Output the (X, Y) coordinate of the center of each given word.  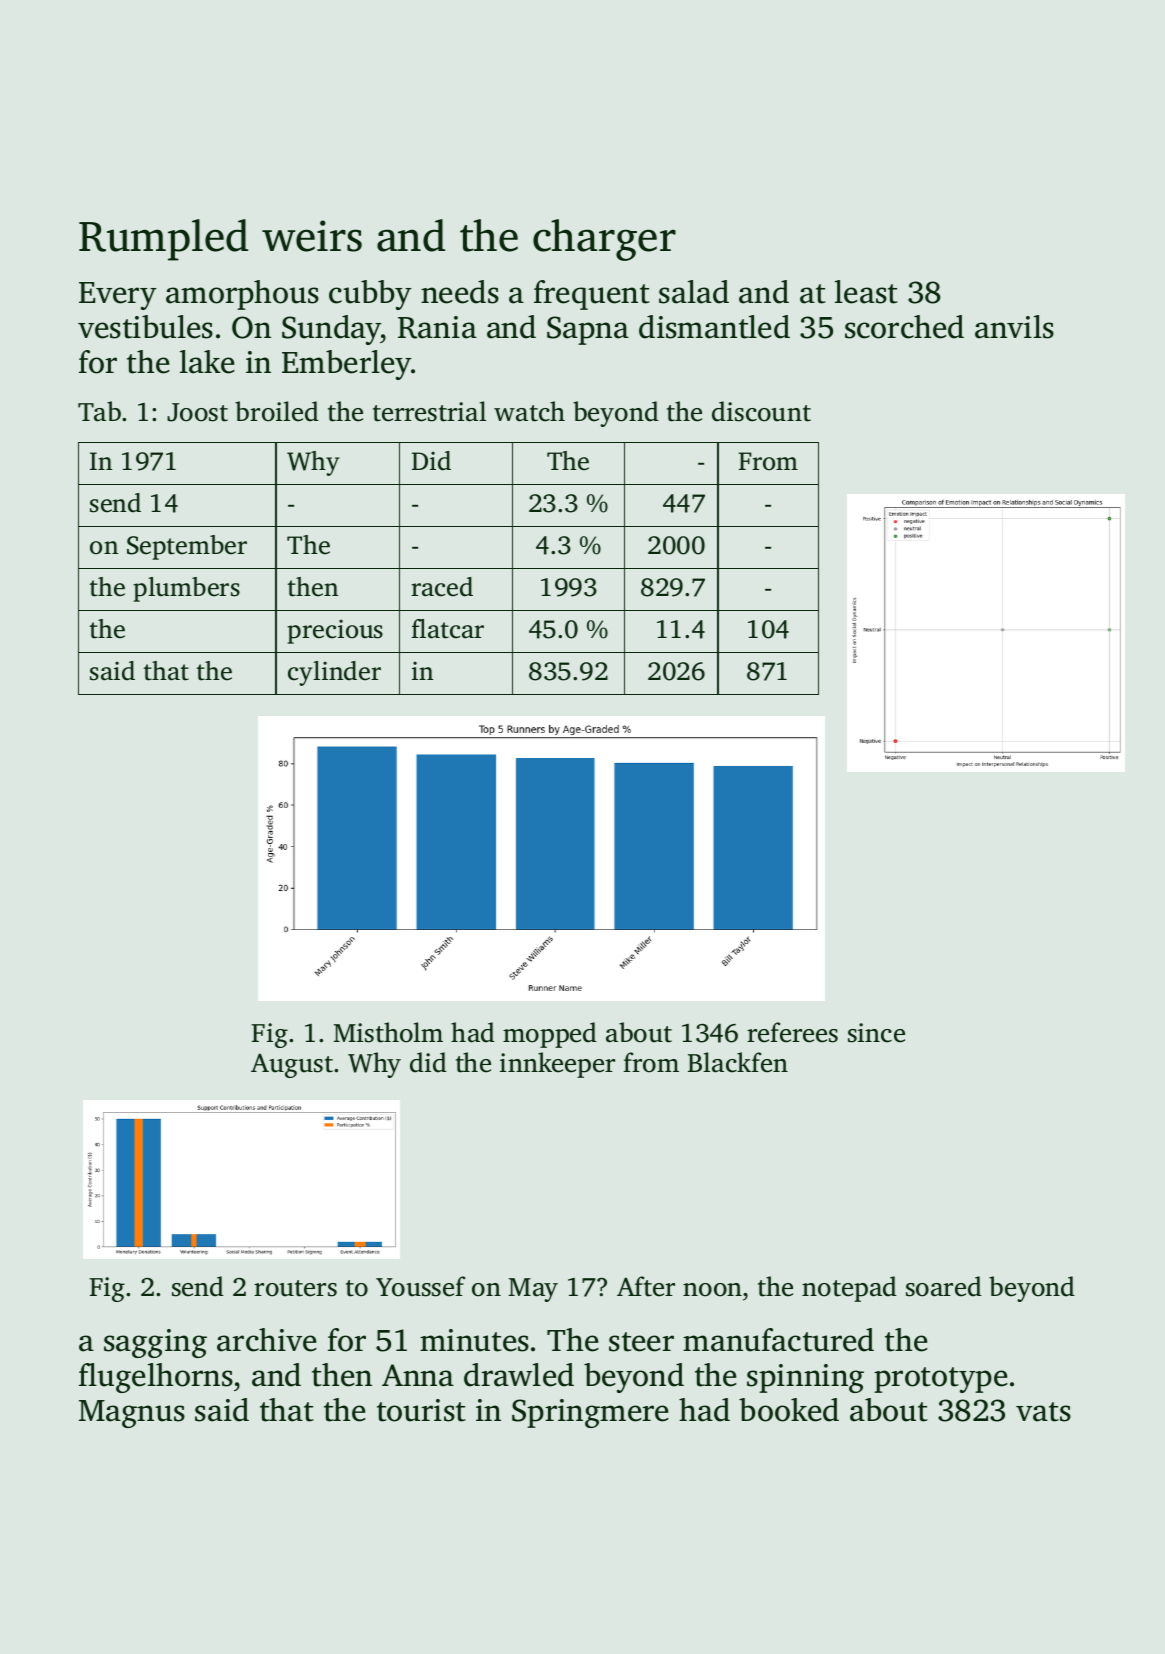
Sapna (588, 330)
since (876, 1033)
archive (267, 1340)
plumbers (186, 589)
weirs (312, 236)
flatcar (447, 629)
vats (1043, 1412)
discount (761, 411)
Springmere (590, 1413)
